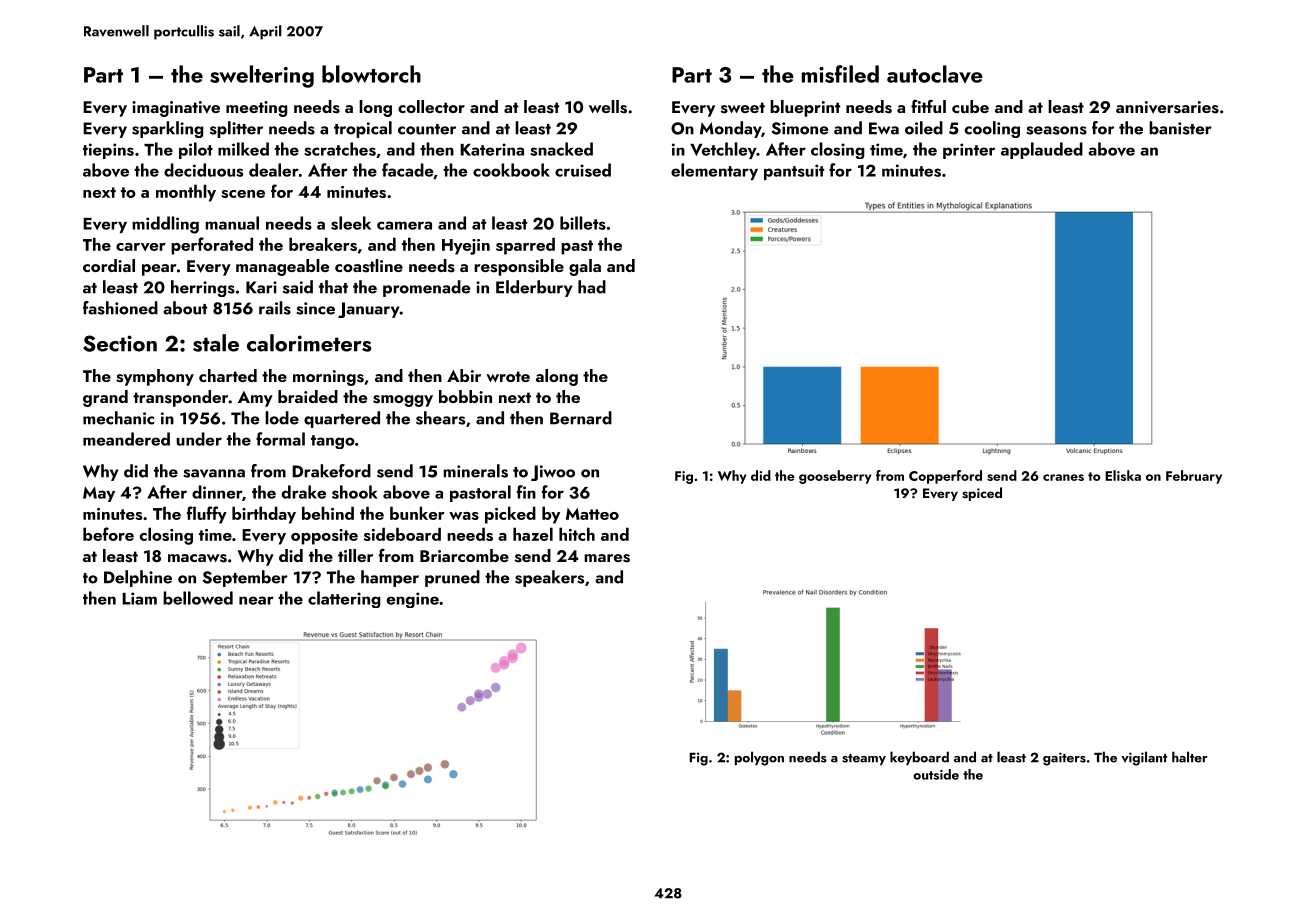 The image size is (1308, 924). Describe the element at coordinates (262, 76) in the screenshot. I see `sweltering` at that location.
